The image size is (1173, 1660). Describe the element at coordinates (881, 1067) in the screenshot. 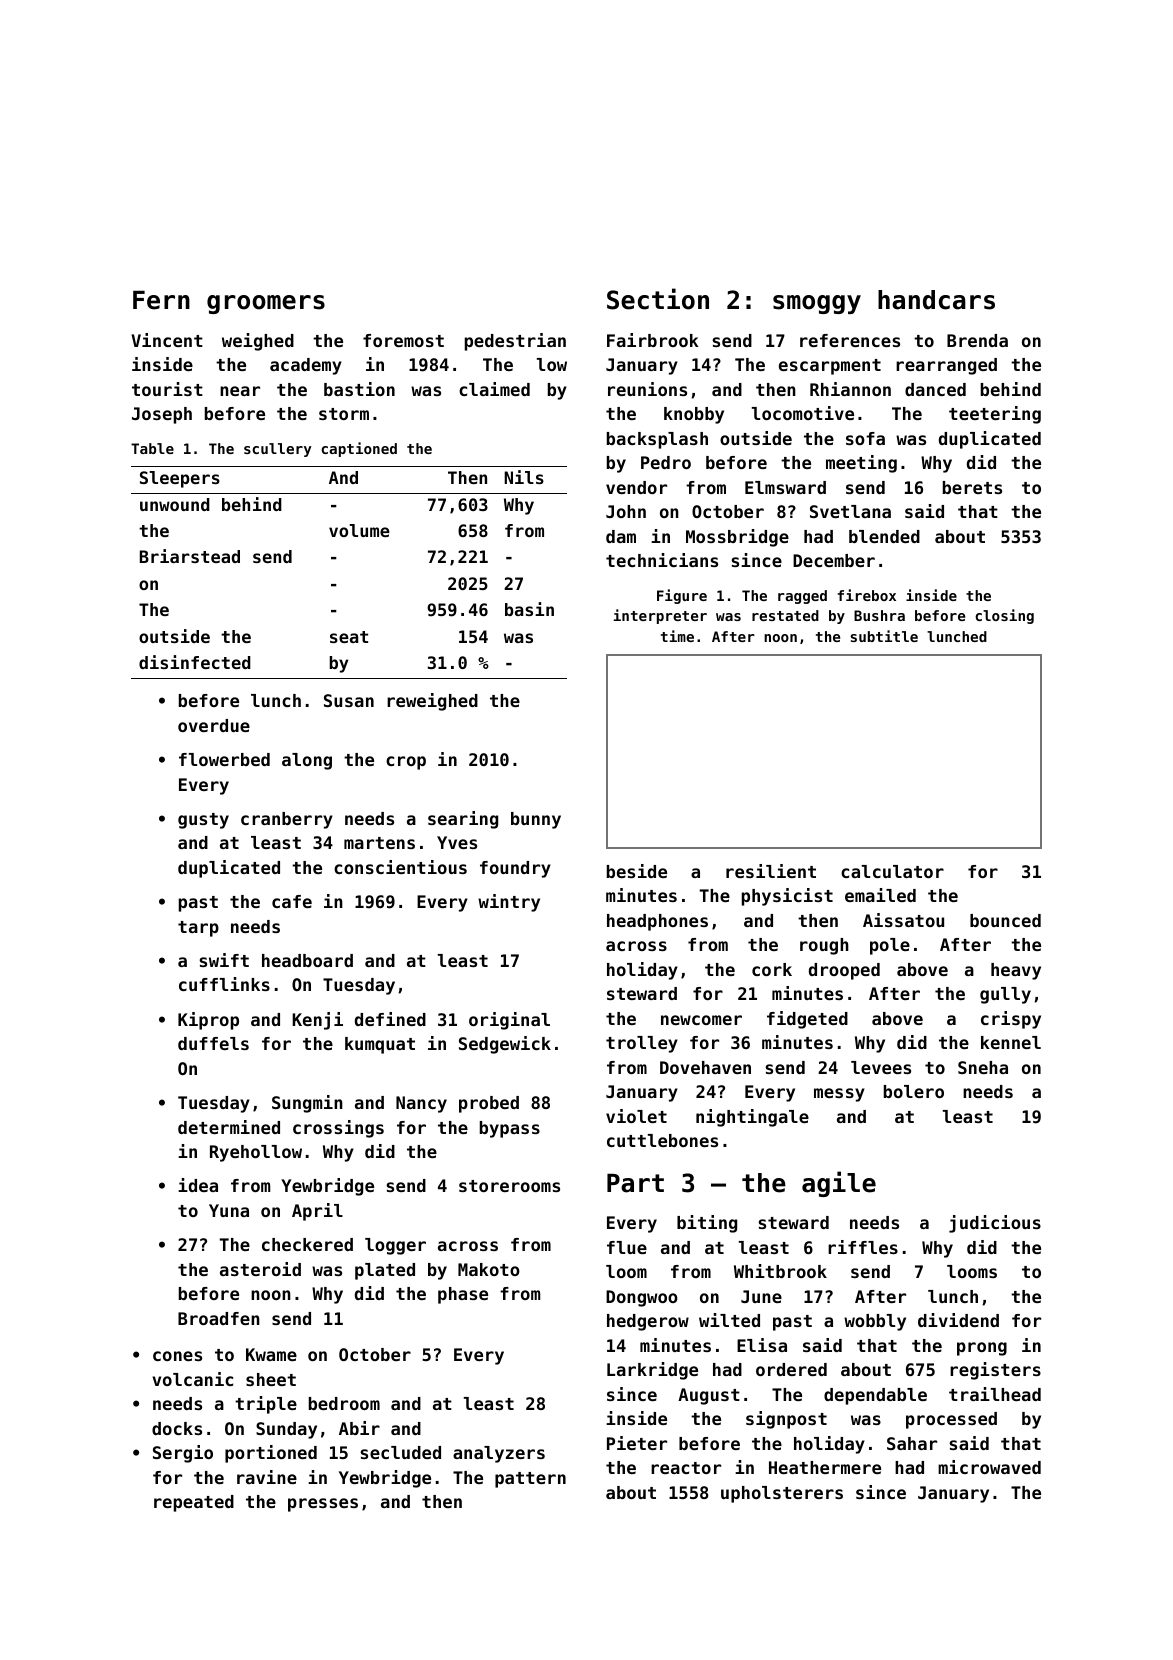

I see `levees` at that location.
